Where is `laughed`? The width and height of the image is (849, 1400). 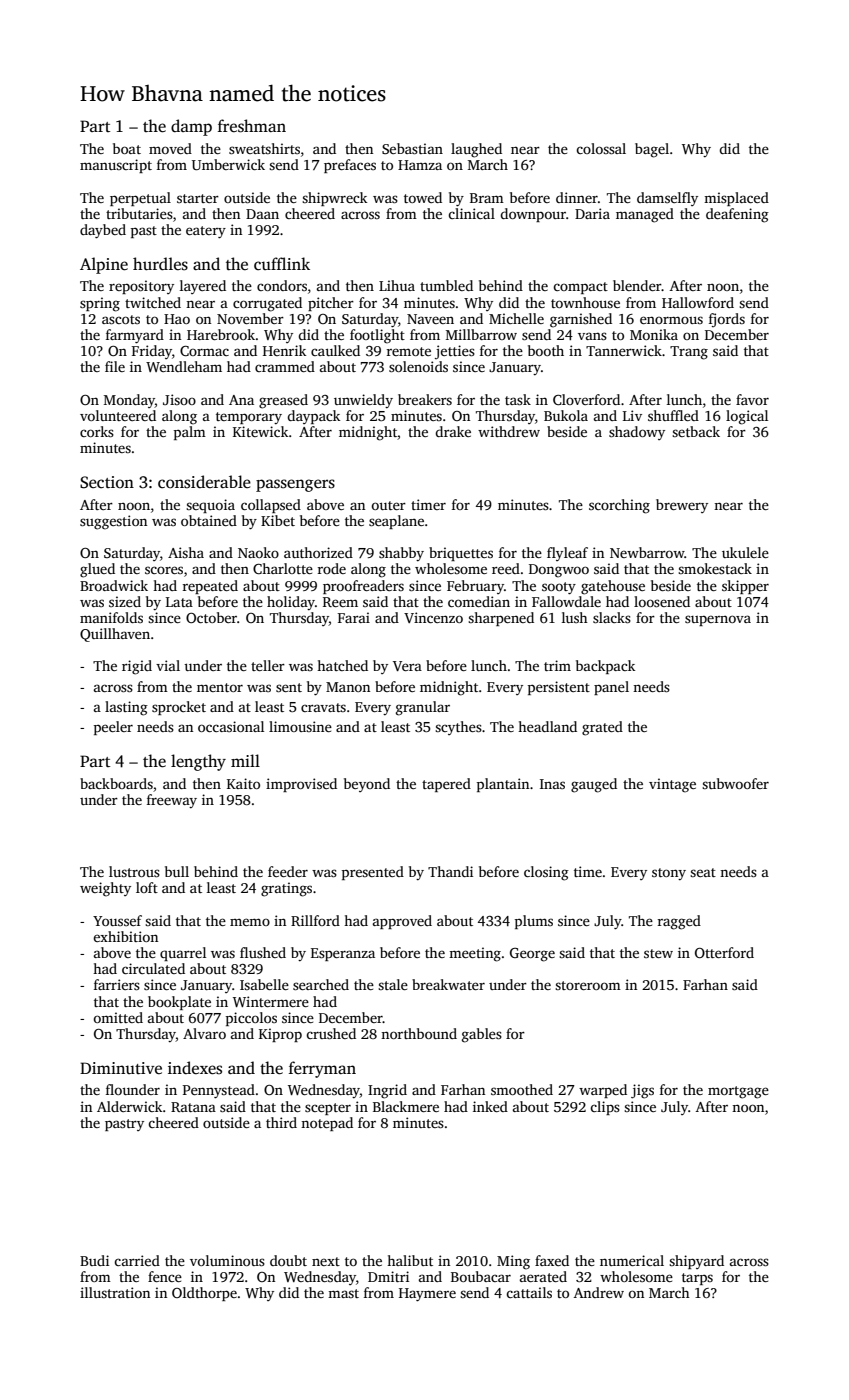 laughed is located at coordinates (476, 150).
